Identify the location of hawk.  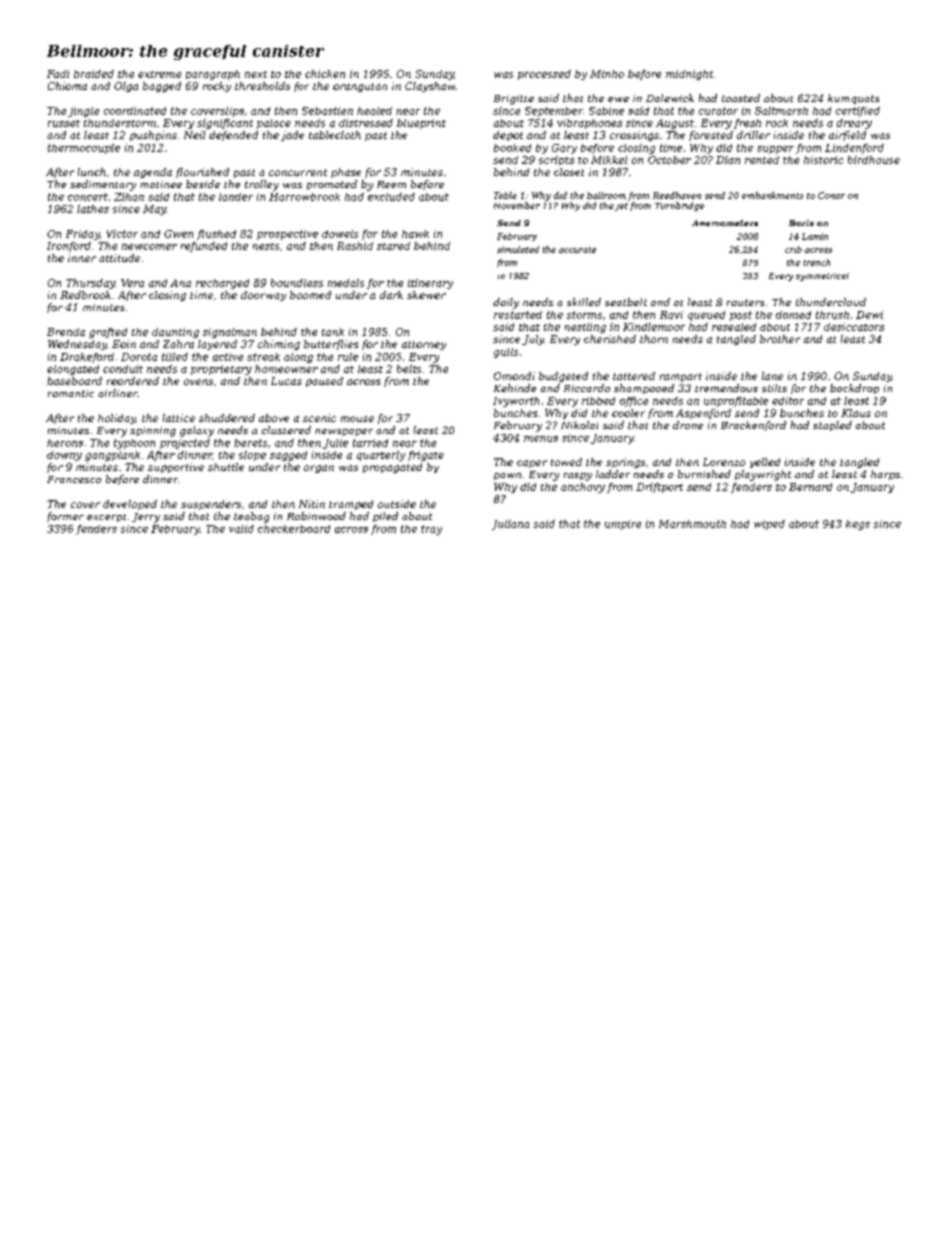
(415, 234).
